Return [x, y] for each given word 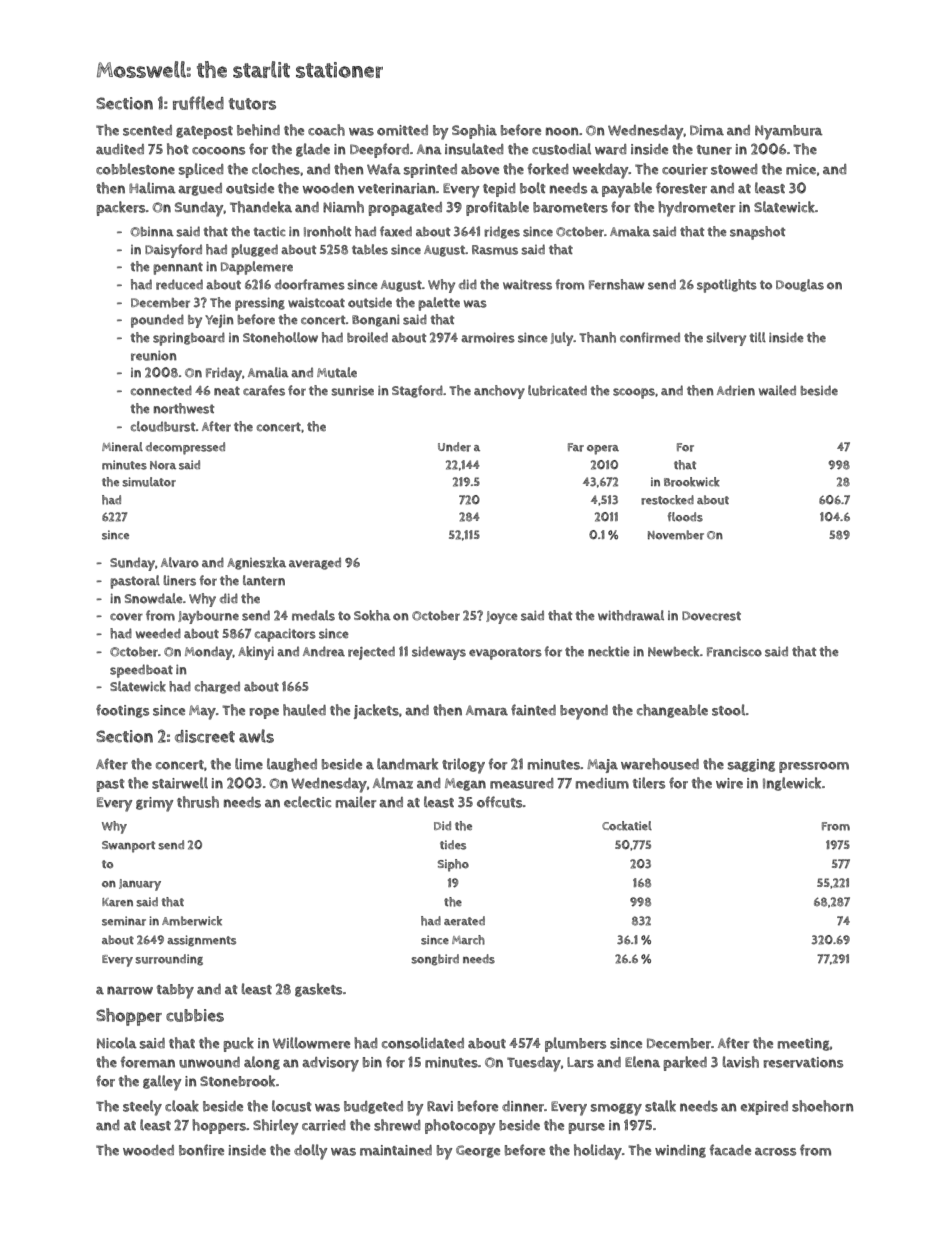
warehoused [660, 764]
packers [121, 208]
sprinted [430, 171]
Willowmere [311, 1043]
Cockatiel [627, 826]
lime [249, 764]
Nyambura [789, 132]
